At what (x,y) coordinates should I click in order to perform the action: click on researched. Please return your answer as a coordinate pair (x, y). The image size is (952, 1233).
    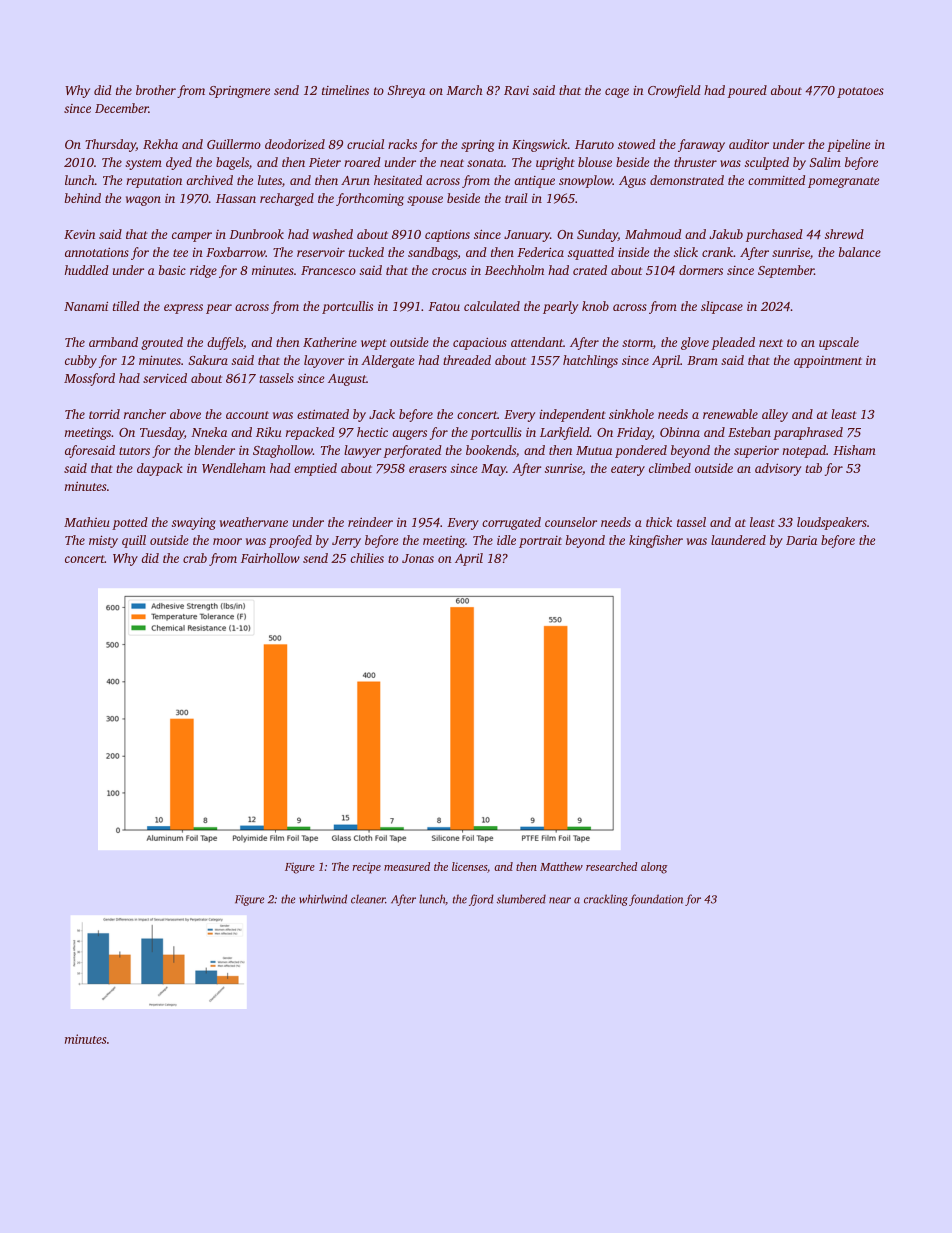
    Looking at the image, I should click on (611, 866).
